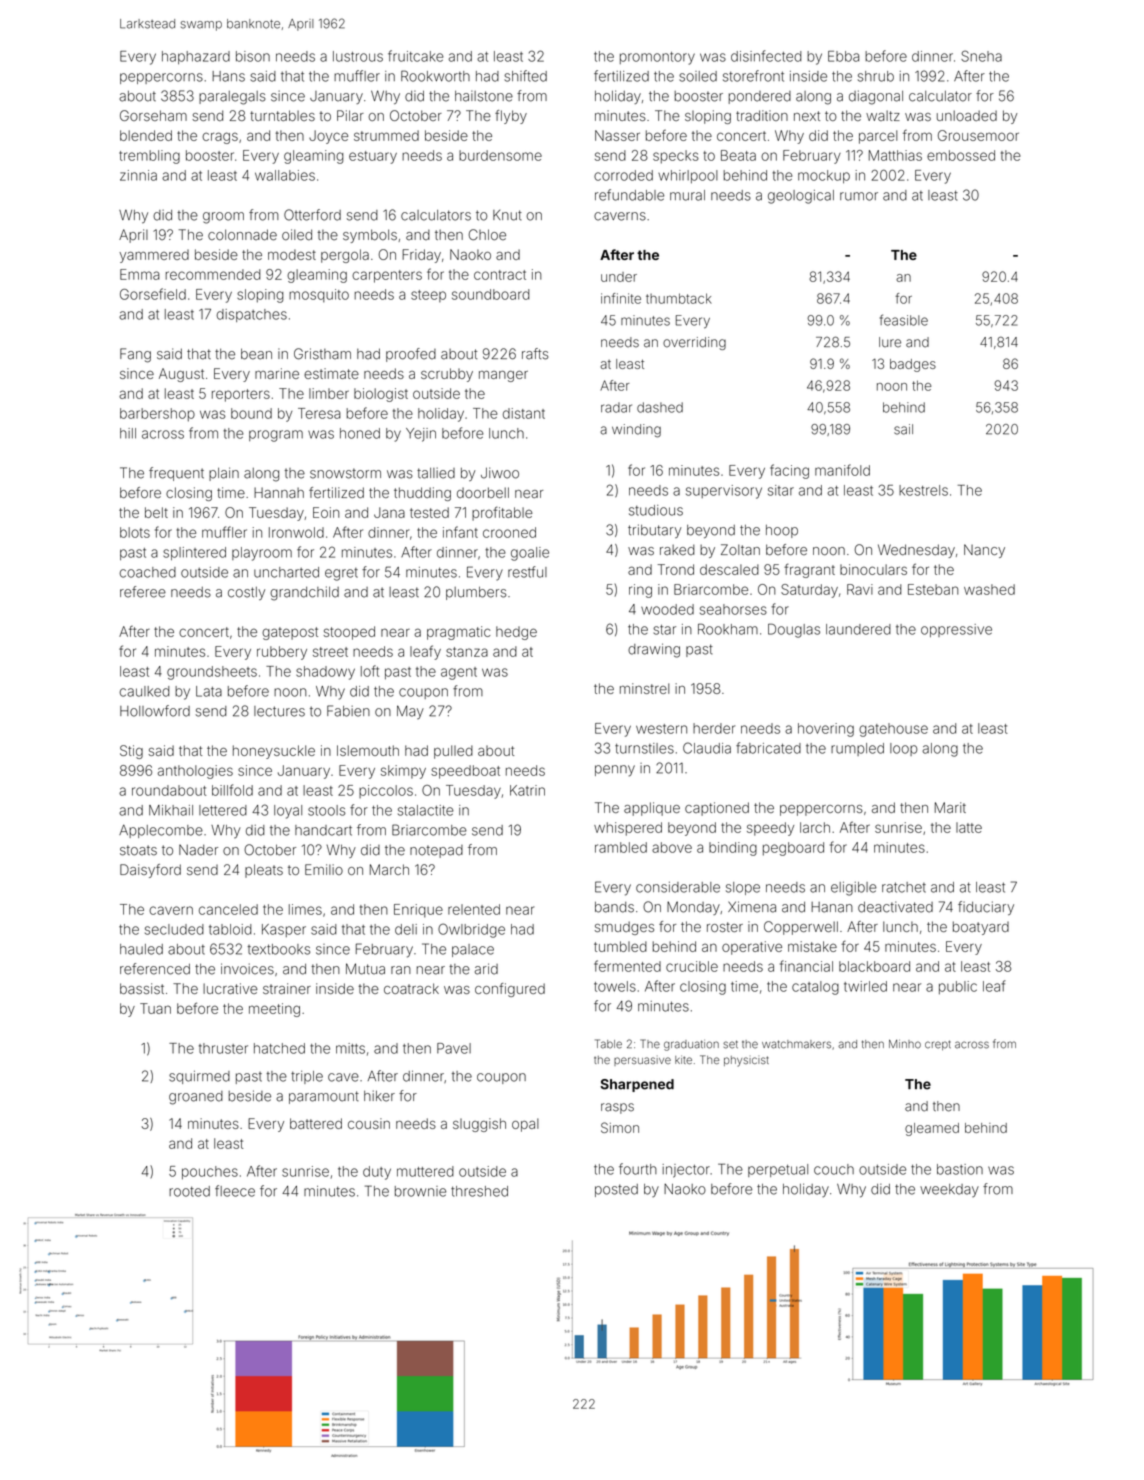  Describe the element at coordinates (801, 197) in the screenshot. I see `geological` at that location.
